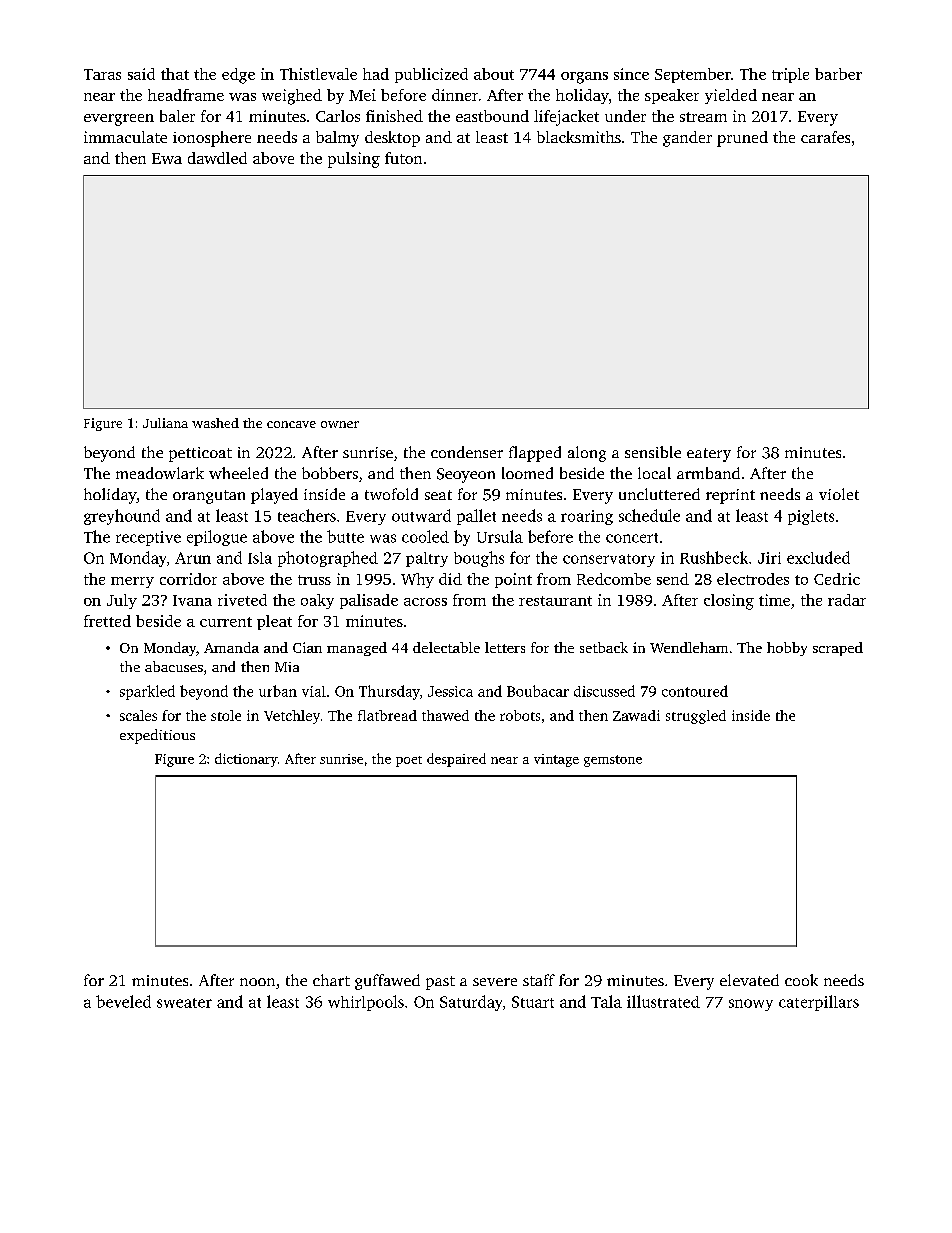  I want to click on Tala, so click(606, 1001).
